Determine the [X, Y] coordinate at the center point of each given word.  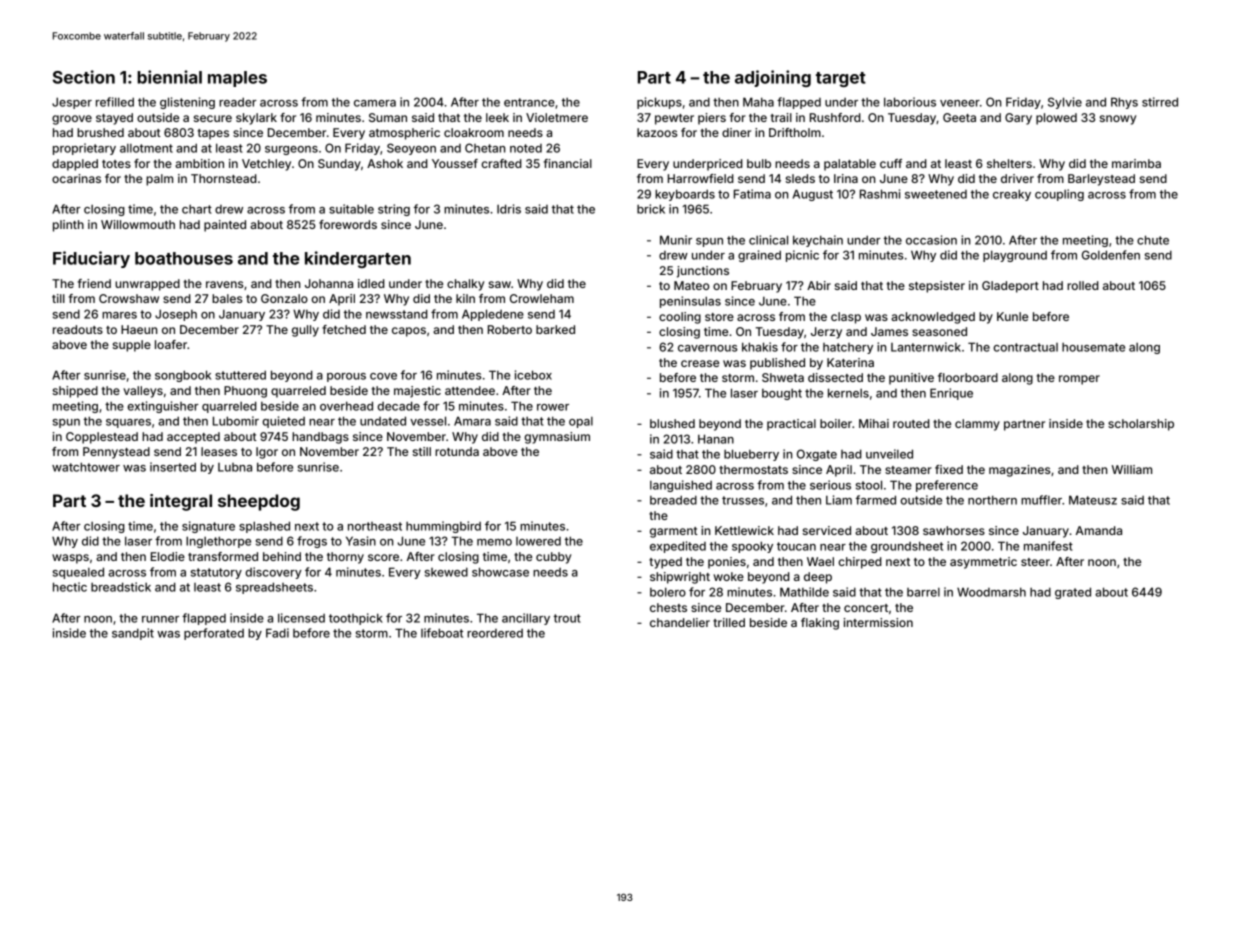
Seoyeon [411, 149]
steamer [908, 470]
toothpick [356, 619]
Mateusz [1093, 500]
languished [681, 486]
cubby [553, 558]
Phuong [245, 392]
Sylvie [1065, 103]
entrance [529, 102]
